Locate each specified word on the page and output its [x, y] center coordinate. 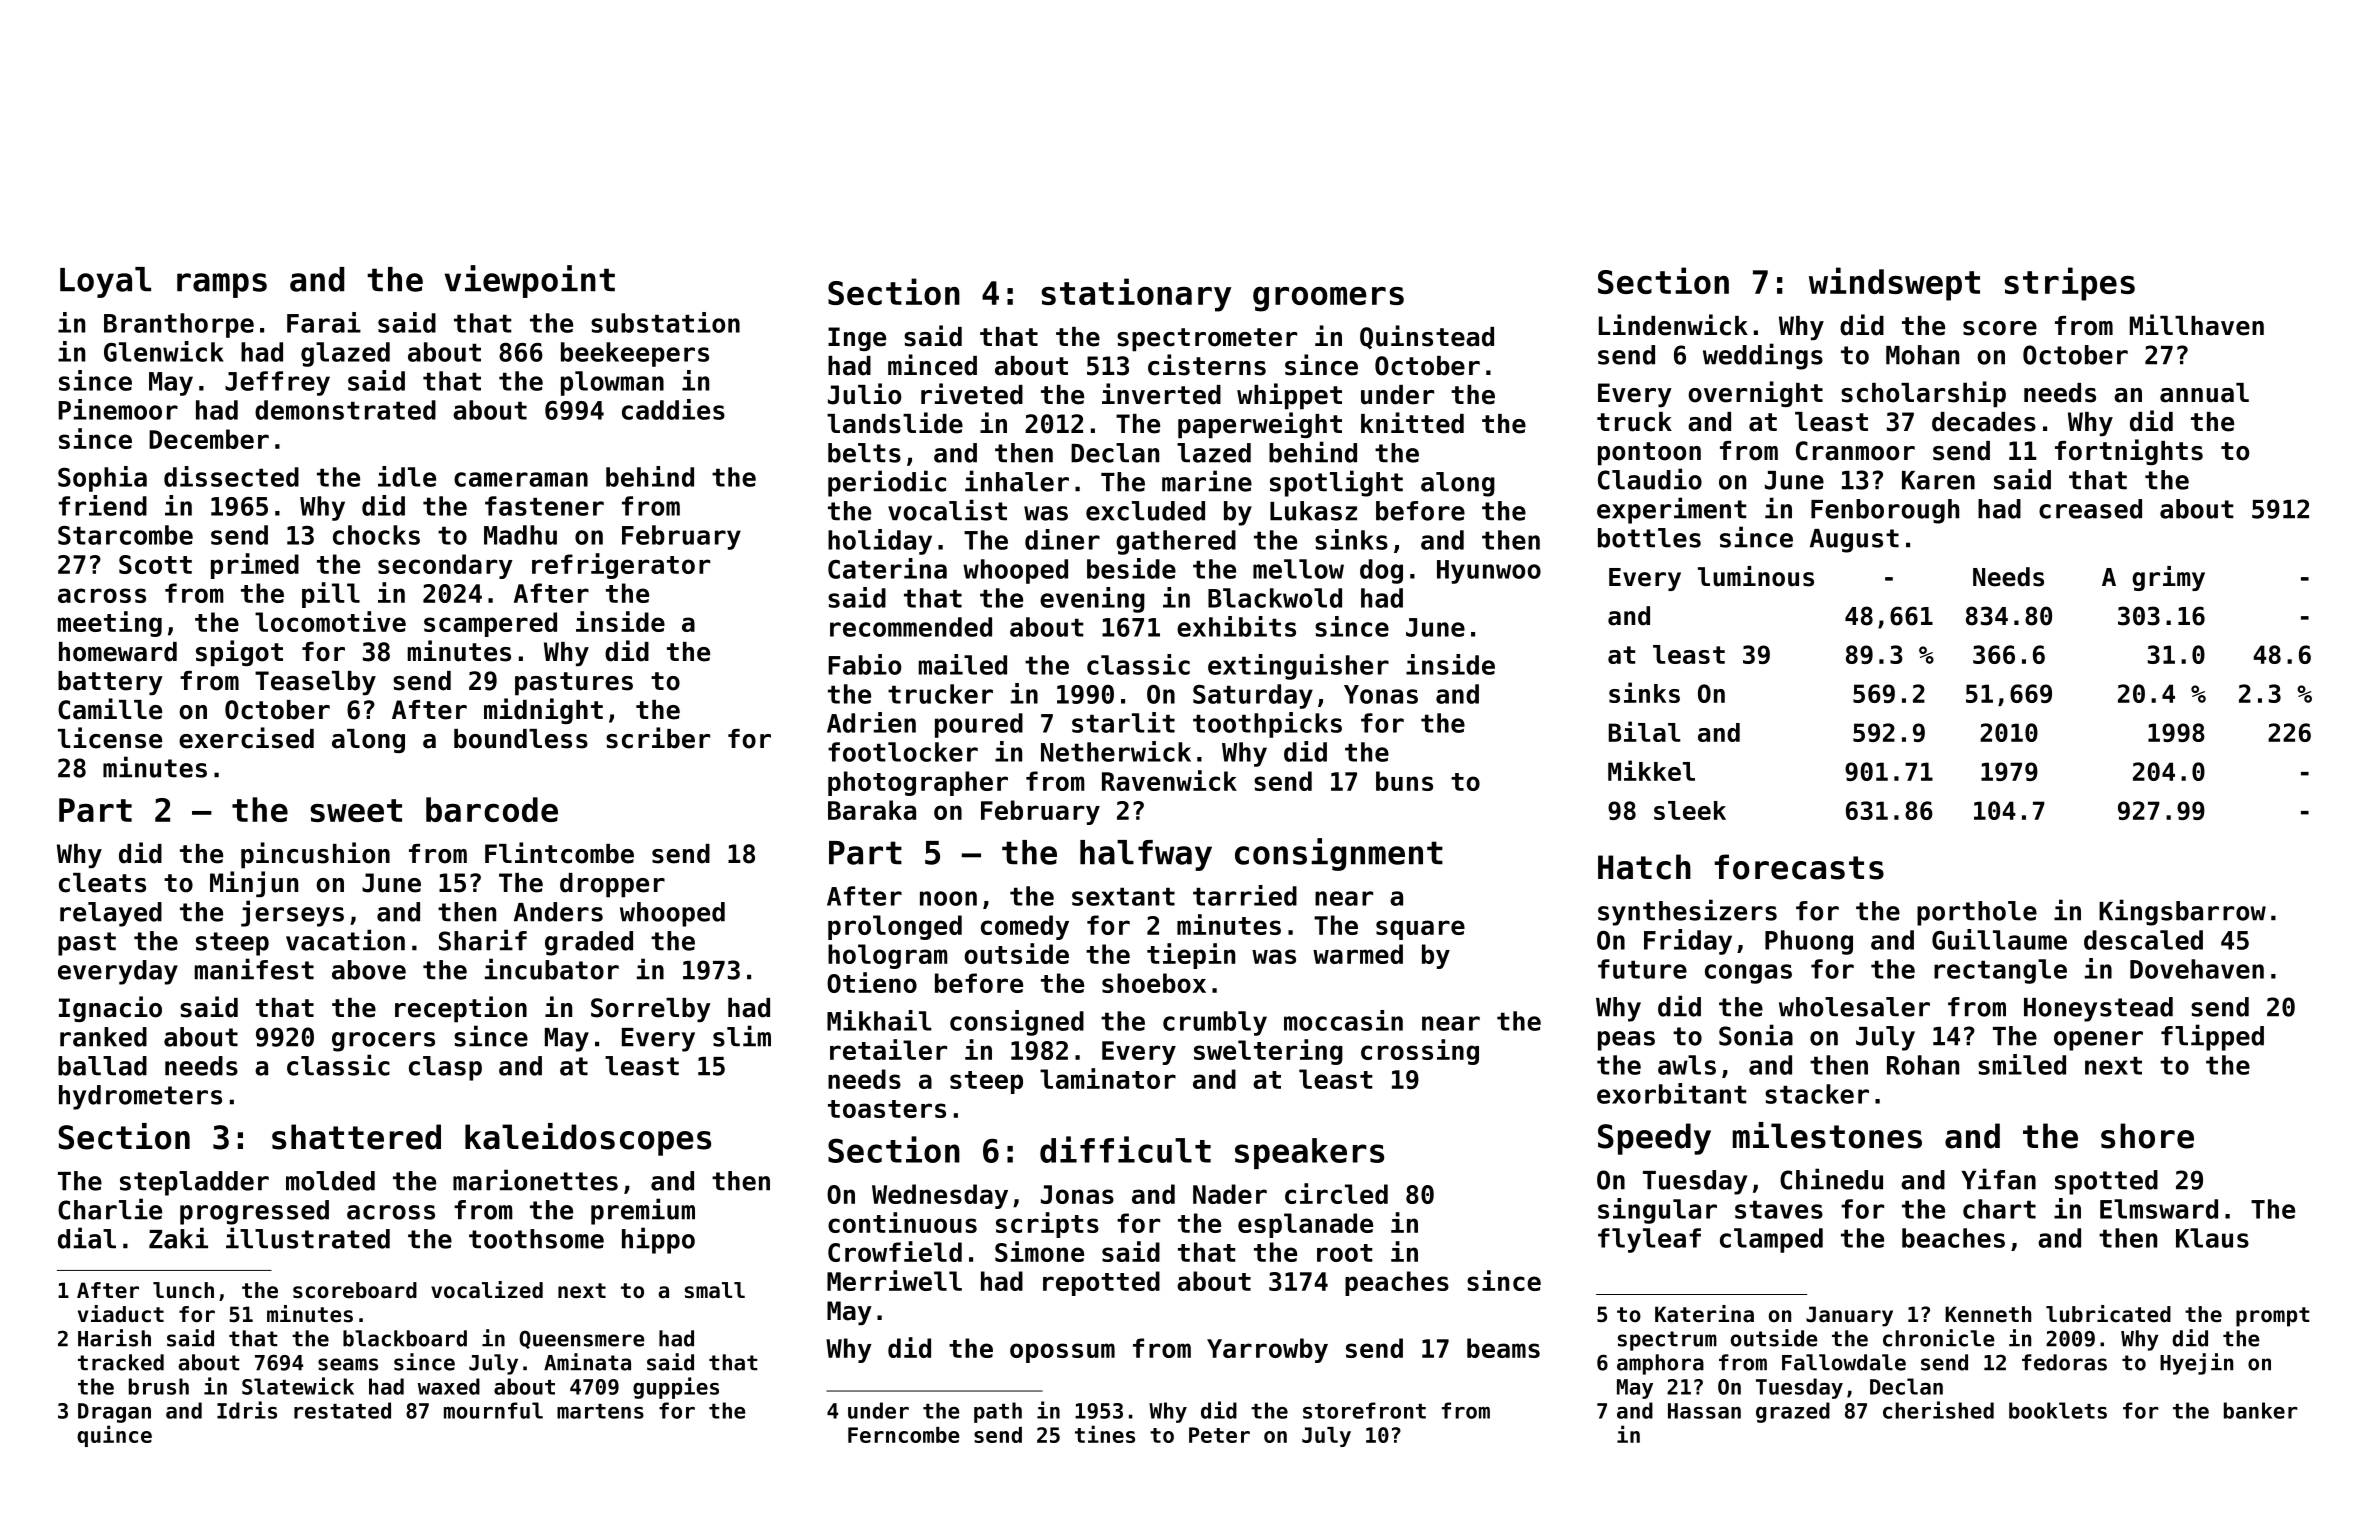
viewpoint [530, 281]
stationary [1136, 295]
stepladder [194, 1183]
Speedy [1654, 1139]
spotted [2106, 1182]
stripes [2069, 284]
